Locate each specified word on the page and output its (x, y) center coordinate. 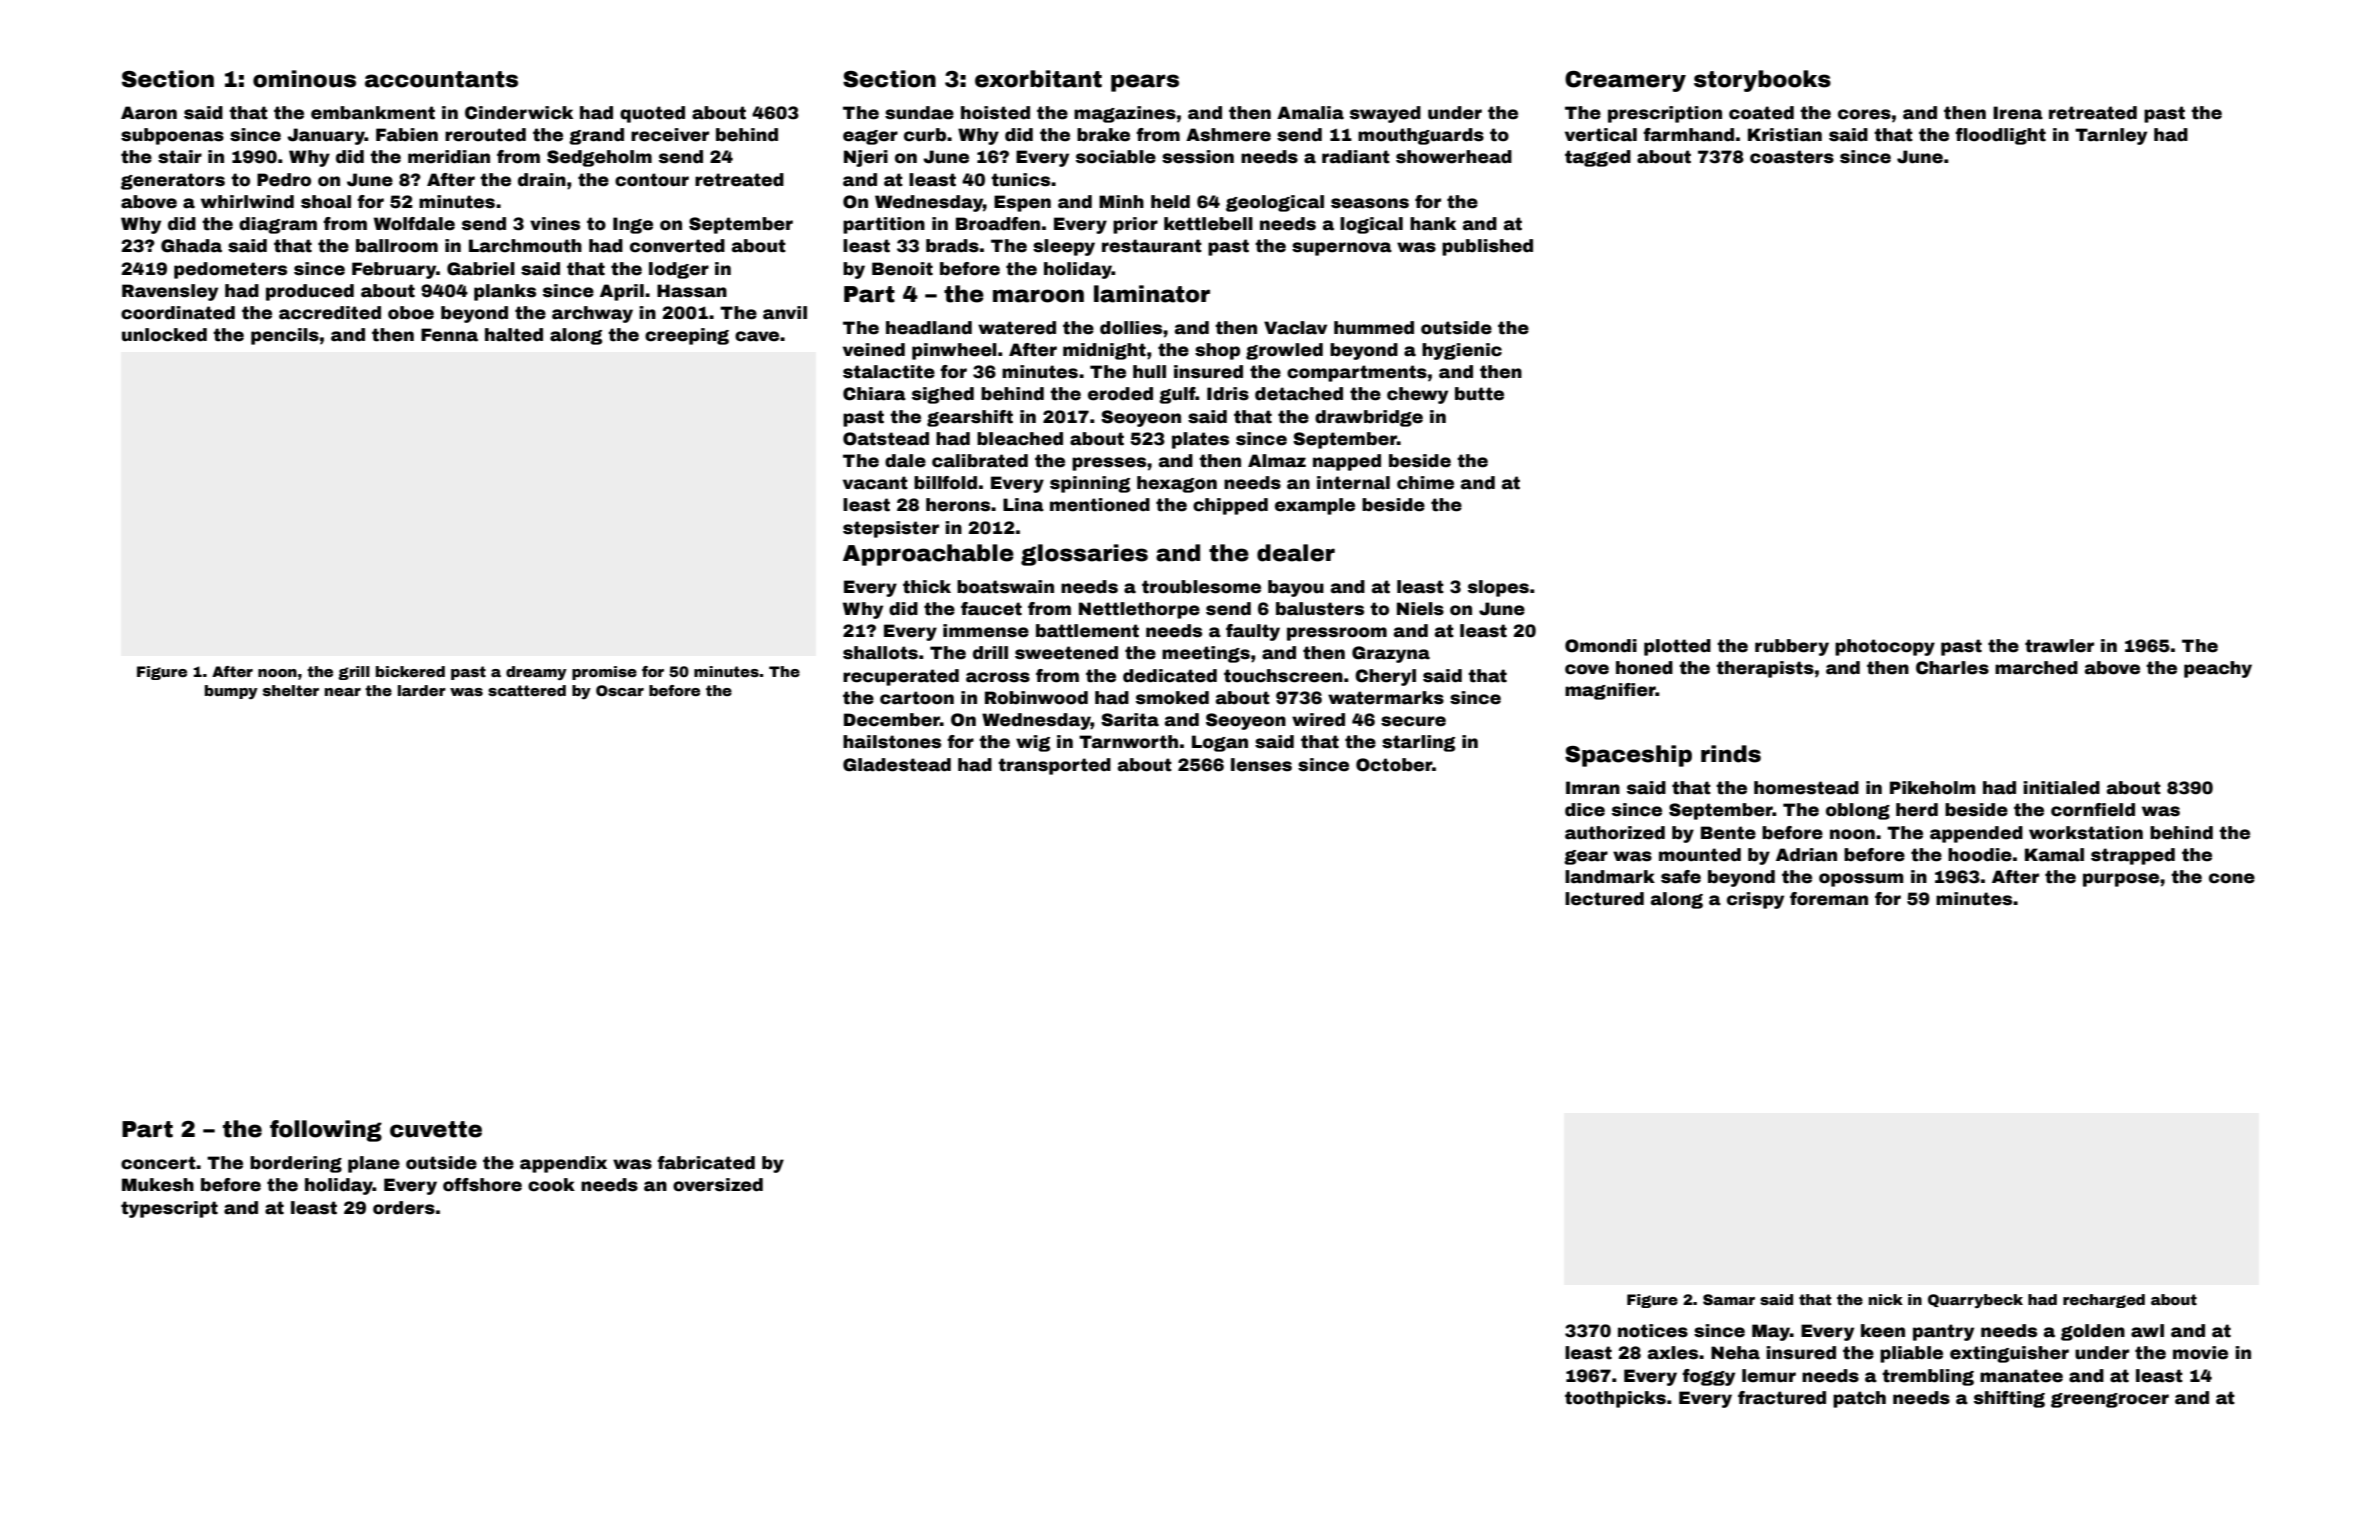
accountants (441, 79)
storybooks (1762, 81)
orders (404, 1208)
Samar (1729, 1299)
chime (1425, 483)
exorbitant (1038, 79)
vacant (875, 483)
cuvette (436, 1129)
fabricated (706, 1163)
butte (1479, 394)
